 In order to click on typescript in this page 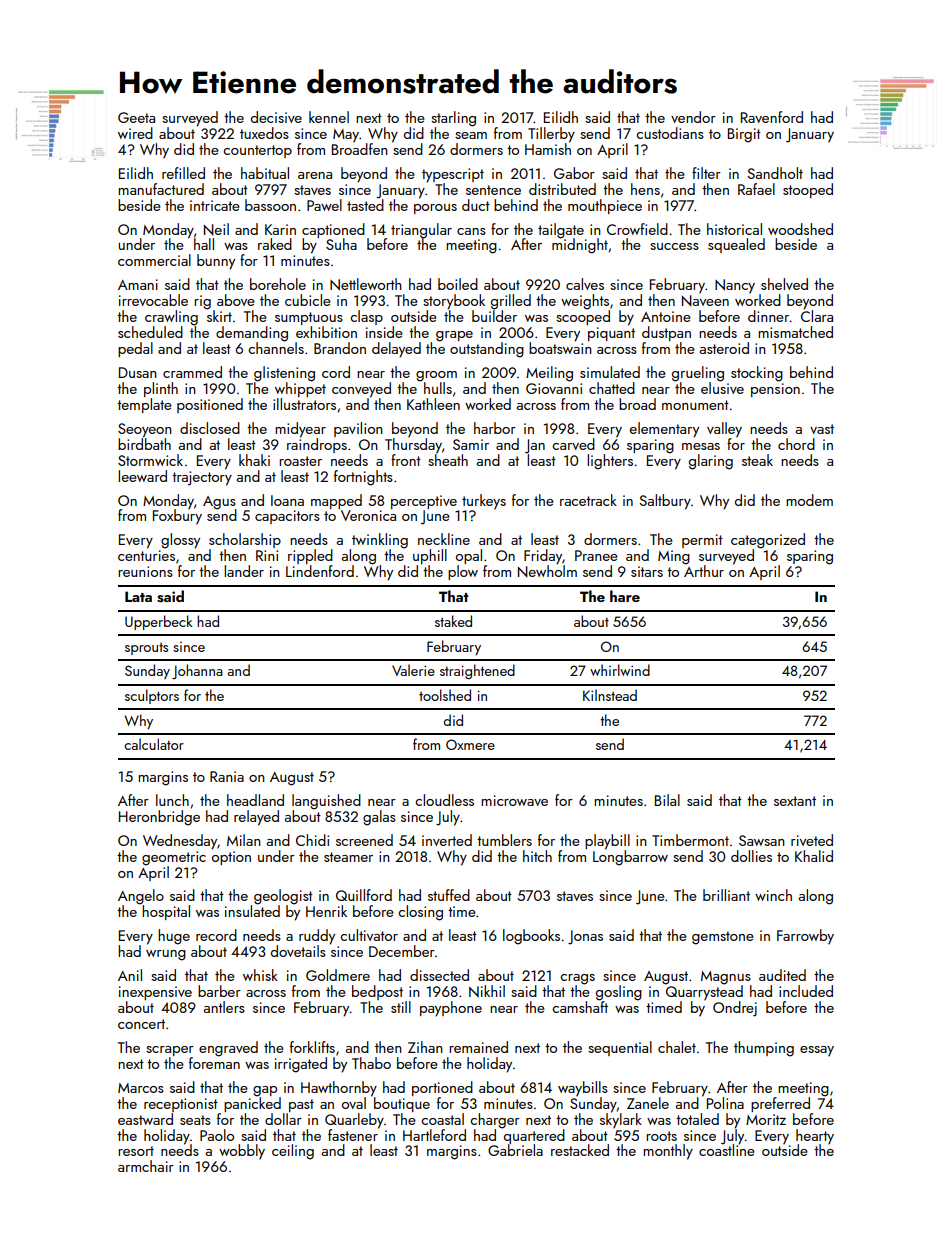, I will do `click(453, 175)`.
